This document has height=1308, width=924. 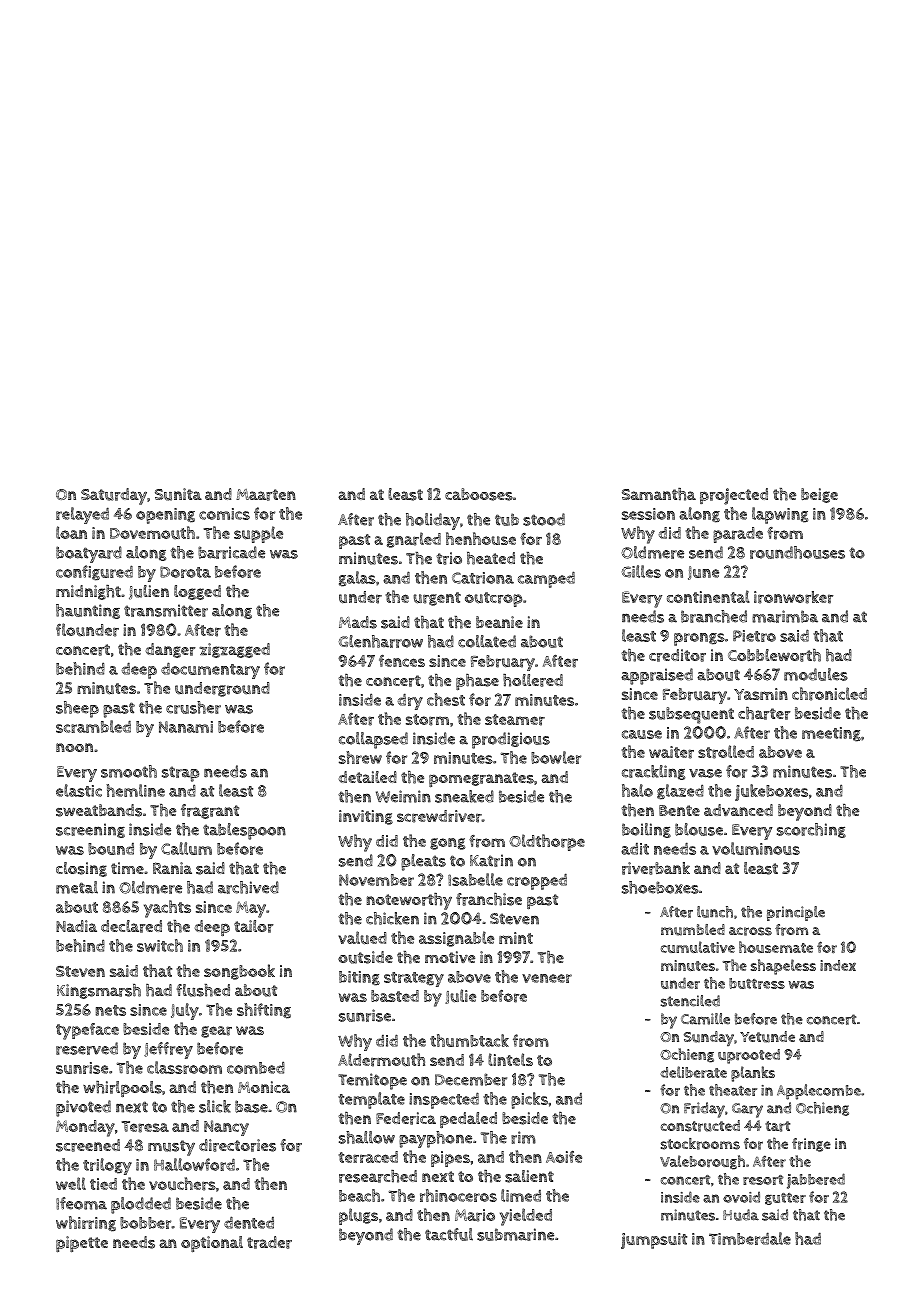 What do you see at coordinates (244, 831) in the document?
I see `tablespoon` at bounding box center [244, 831].
